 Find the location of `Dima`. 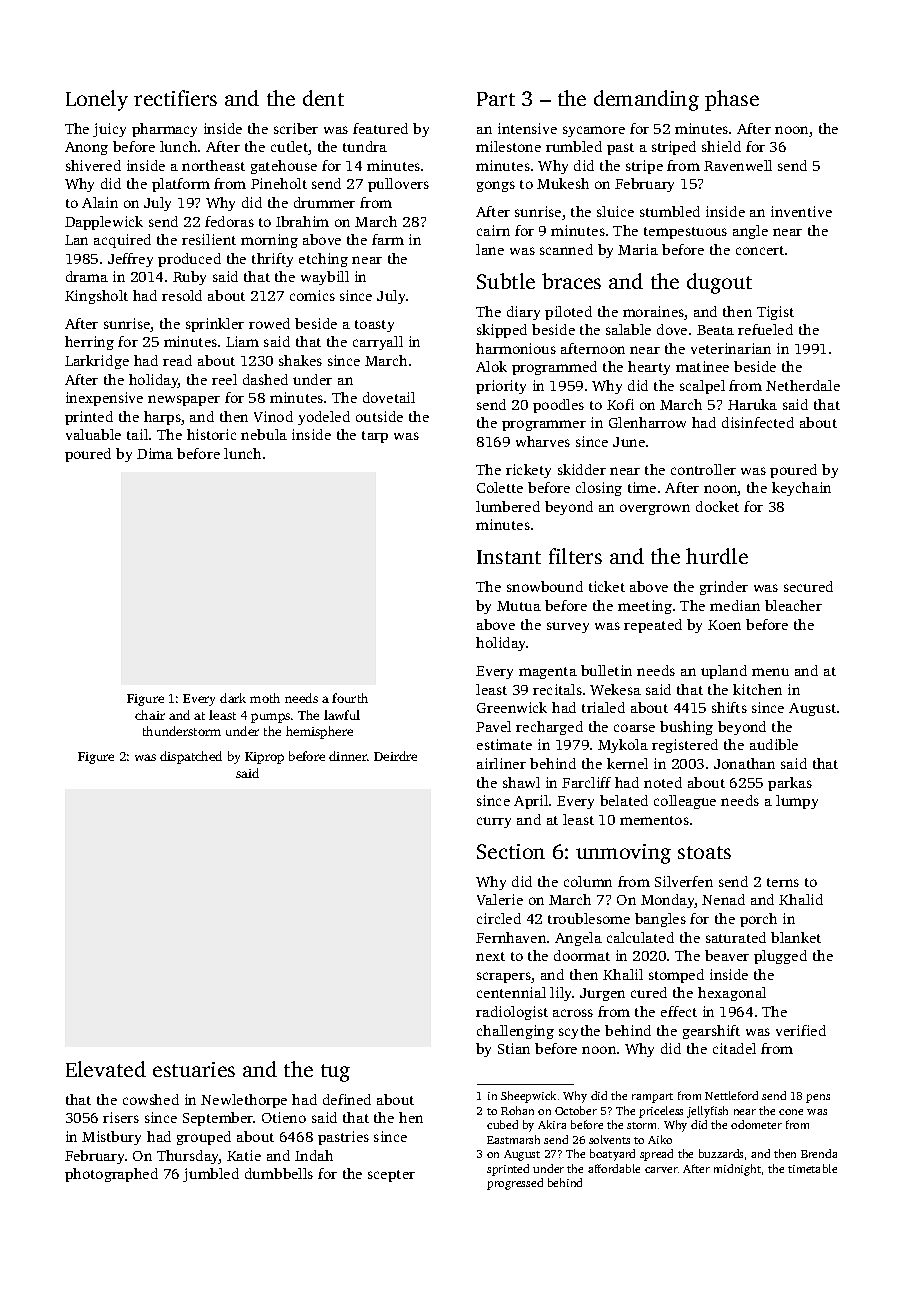

Dima is located at coordinates (155, 453).
